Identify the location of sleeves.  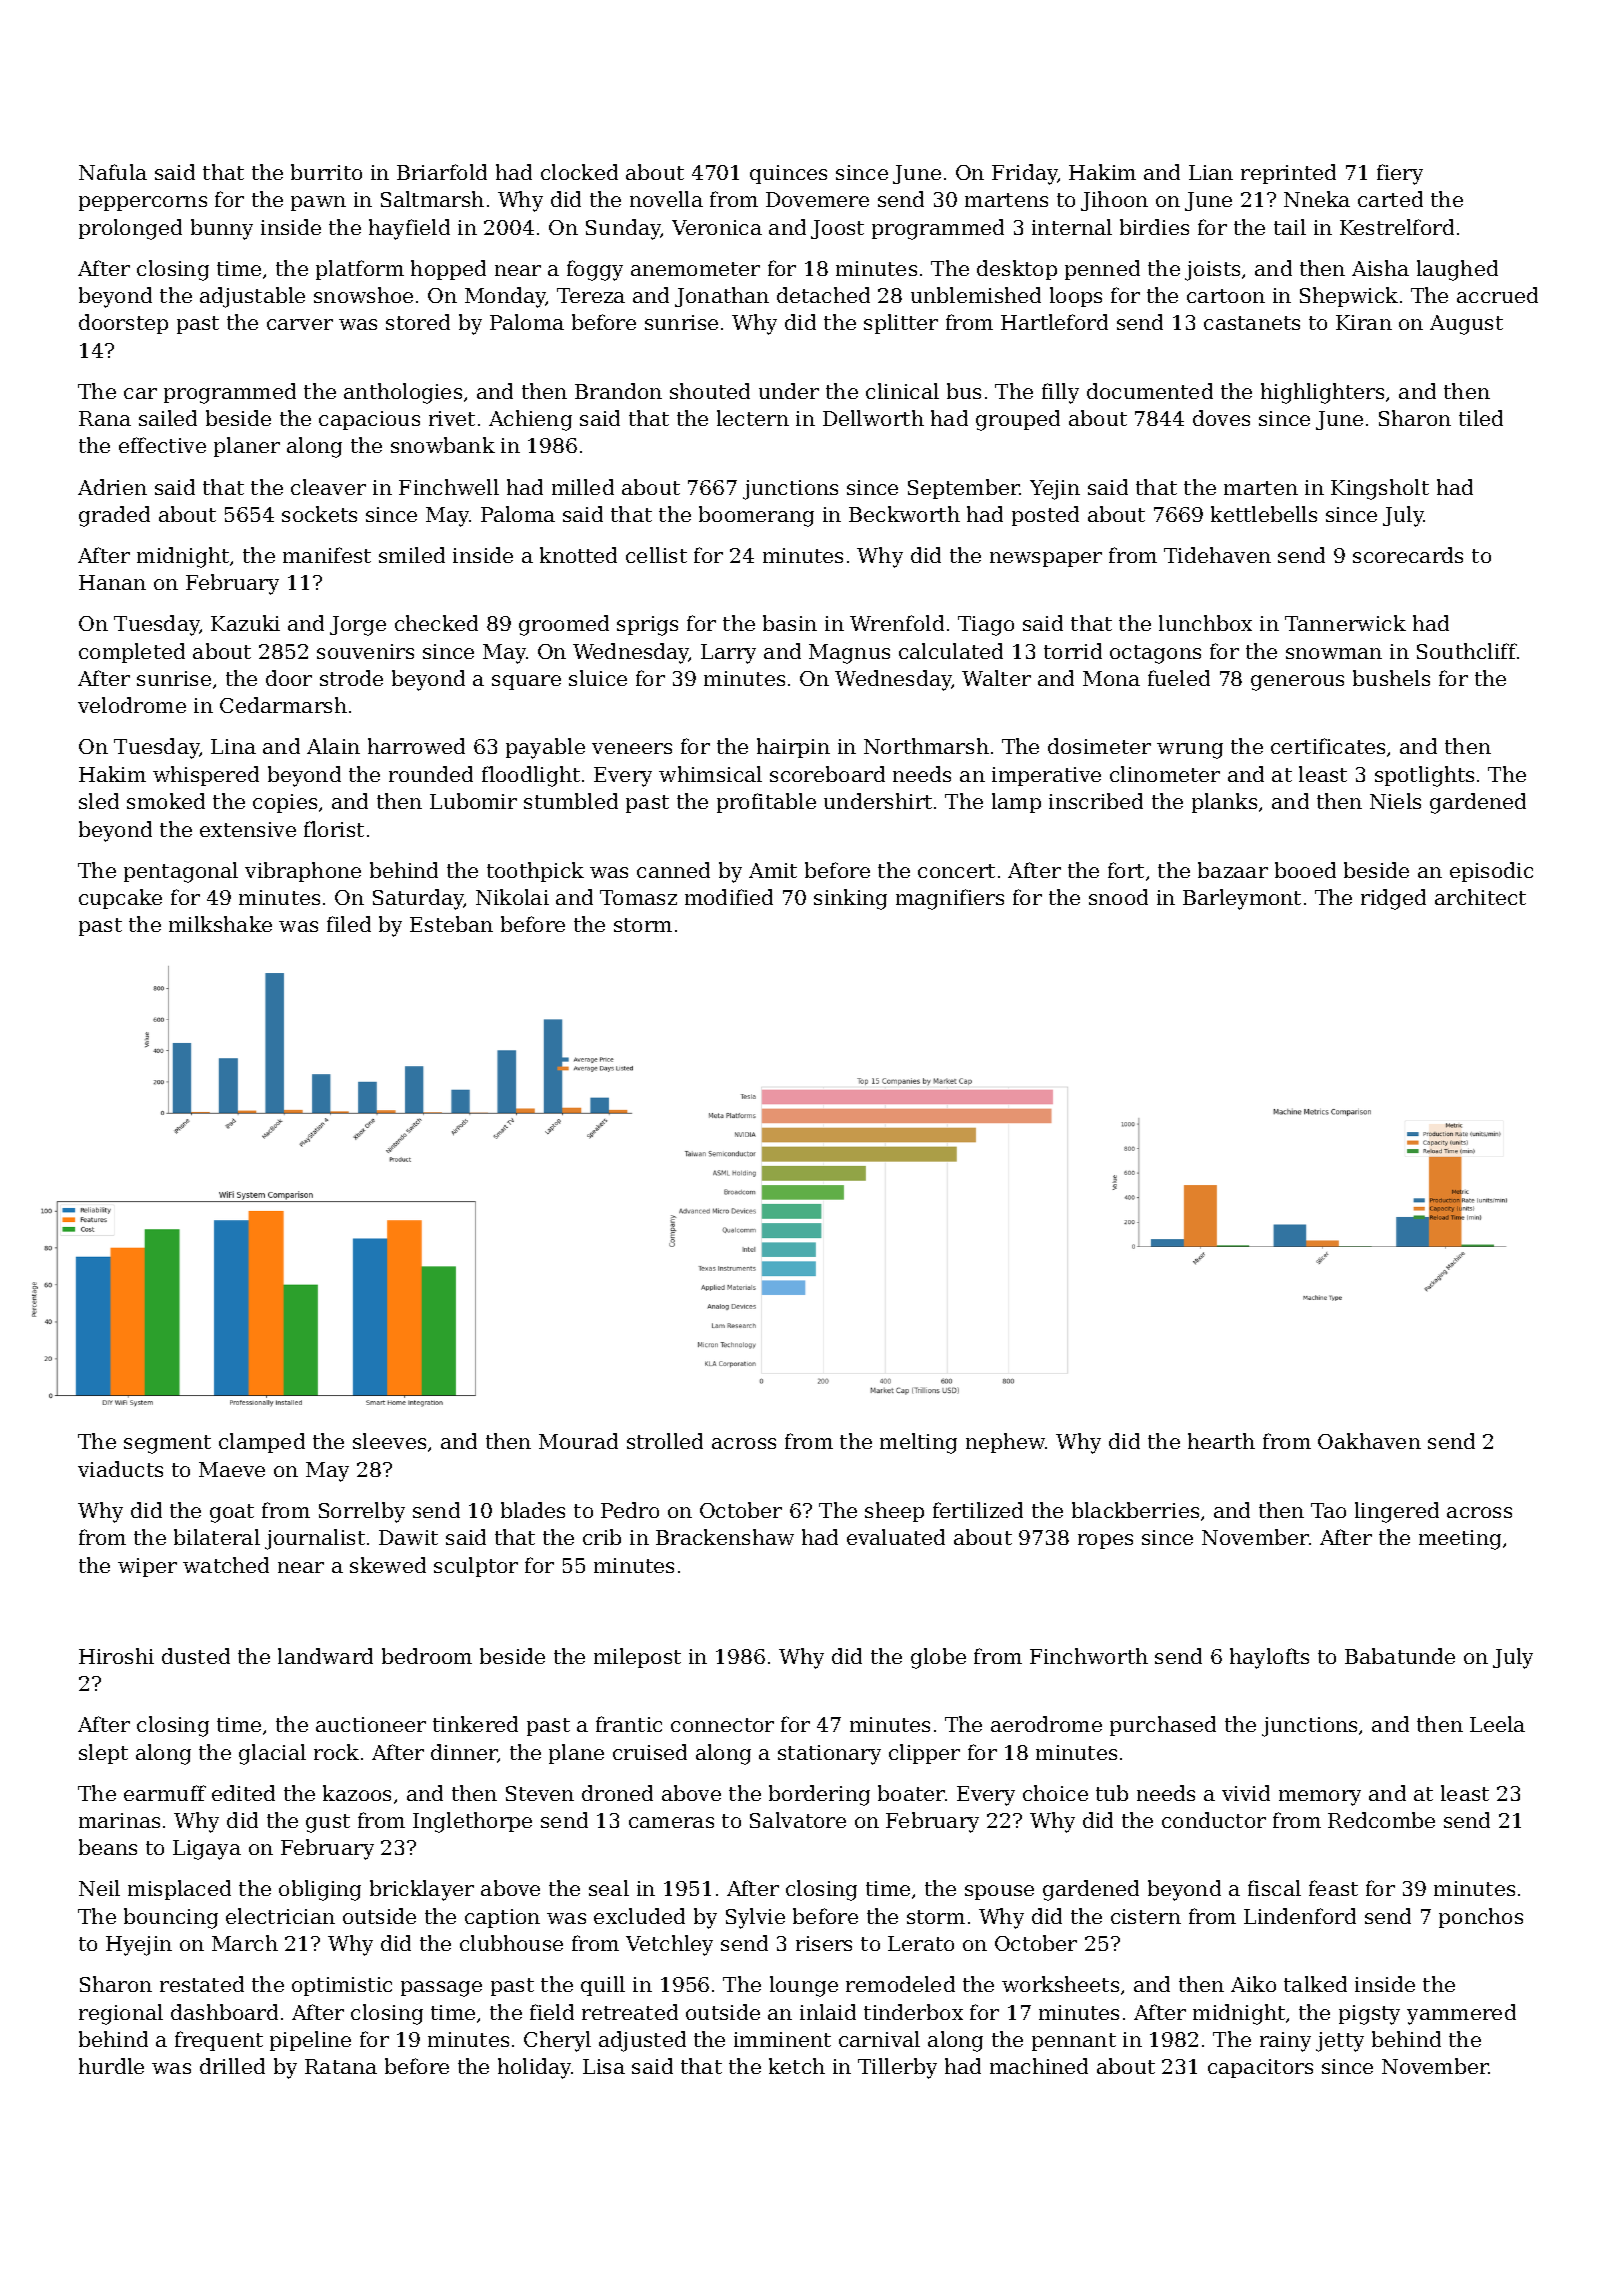
(389, 1441).
